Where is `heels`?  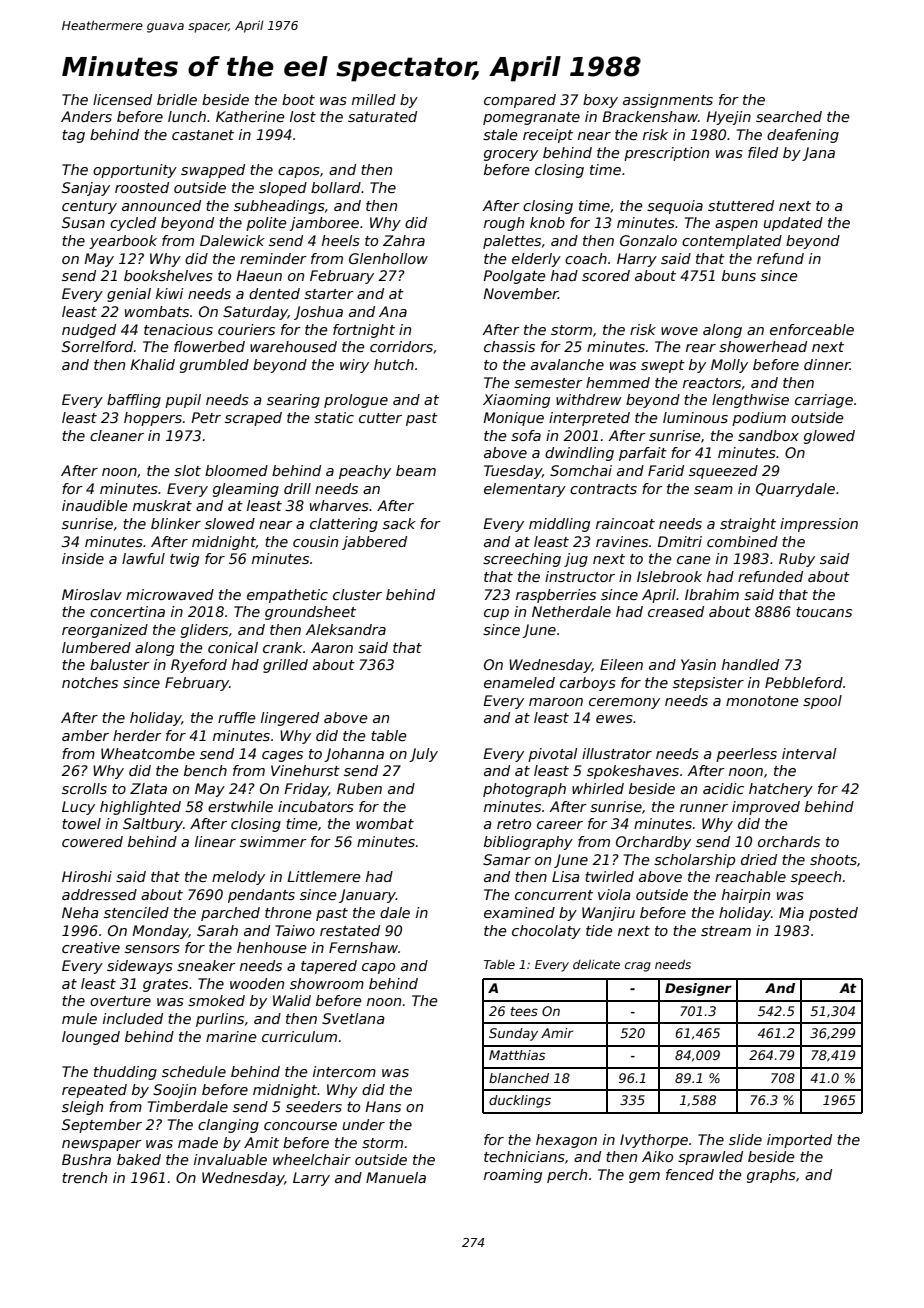
heels is located at coordinates (341, 240).
